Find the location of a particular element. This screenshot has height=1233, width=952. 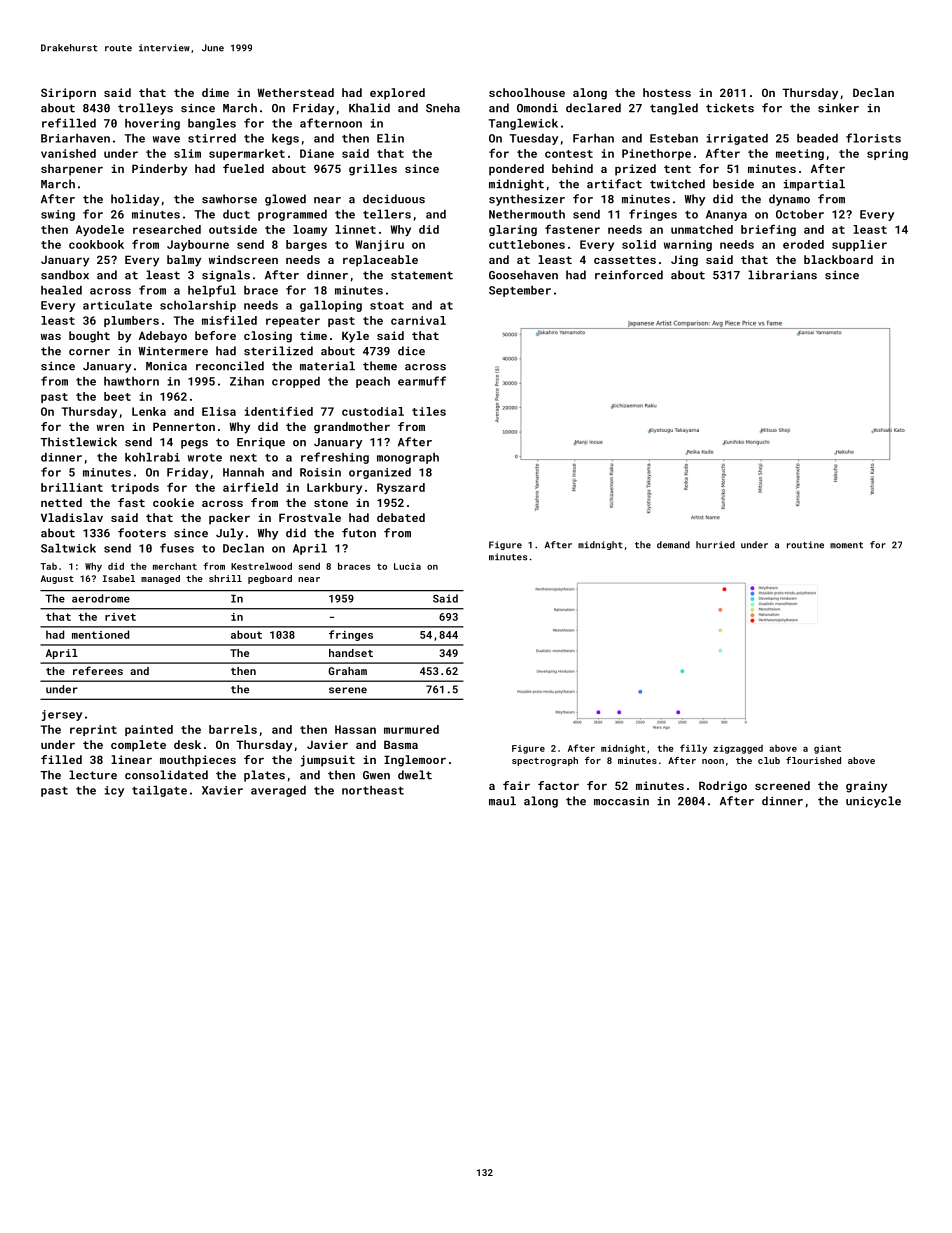

articulate is located at coordinates (117, 305).
